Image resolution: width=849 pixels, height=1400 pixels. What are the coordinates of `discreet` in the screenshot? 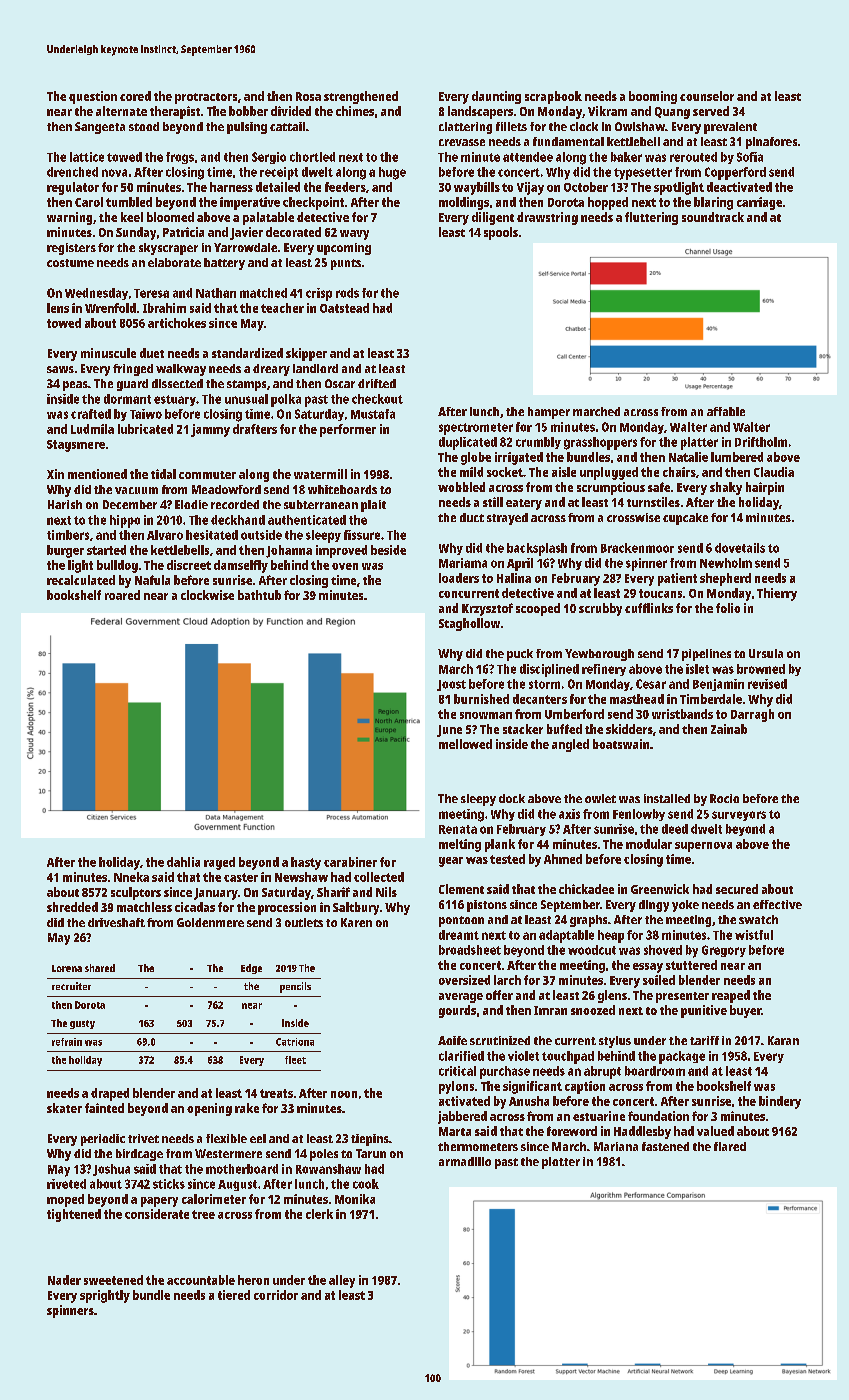 It's located at (189, 565).
